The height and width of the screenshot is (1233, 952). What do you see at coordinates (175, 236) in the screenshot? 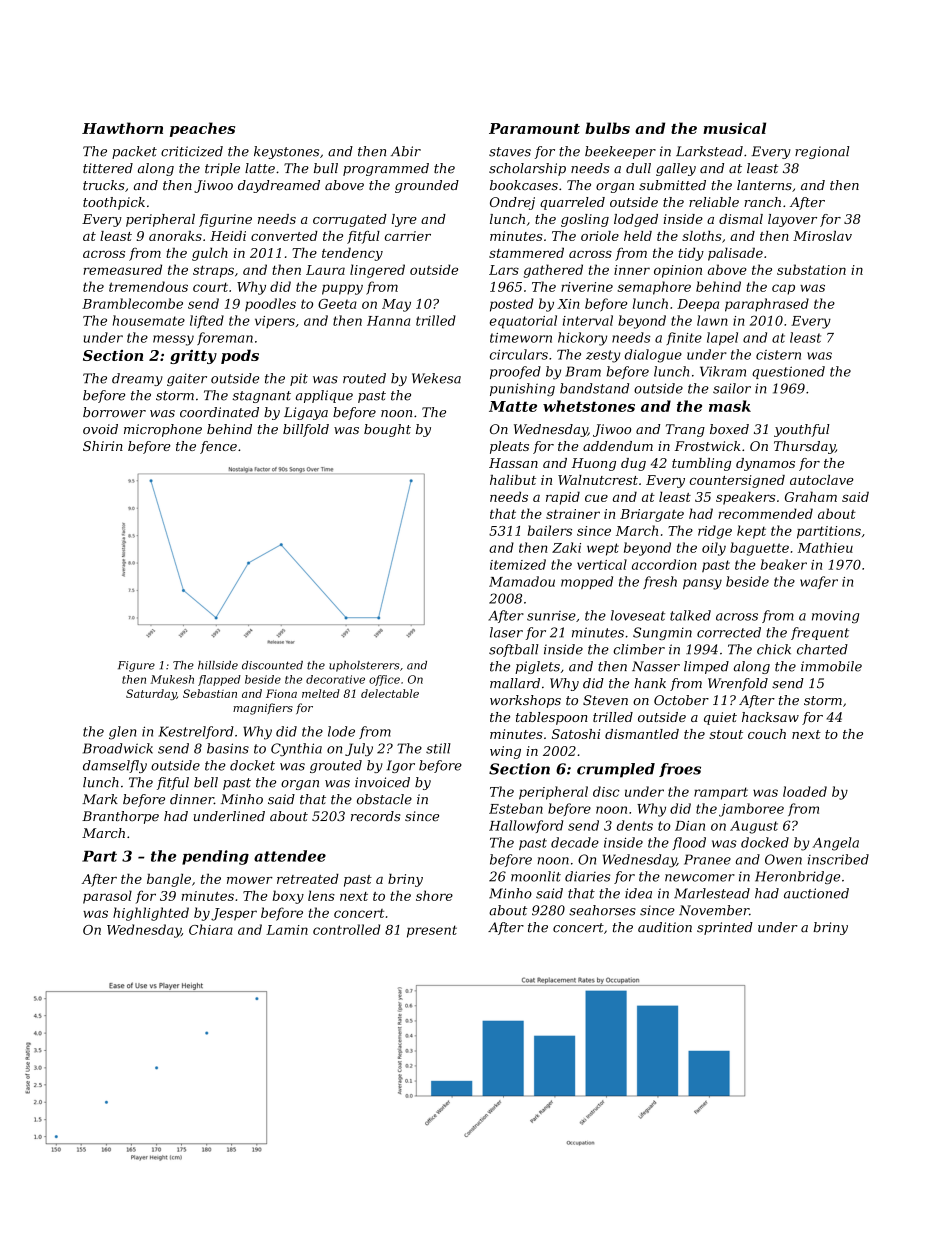
I see `anoraks` at bounding box center [175, 236].
